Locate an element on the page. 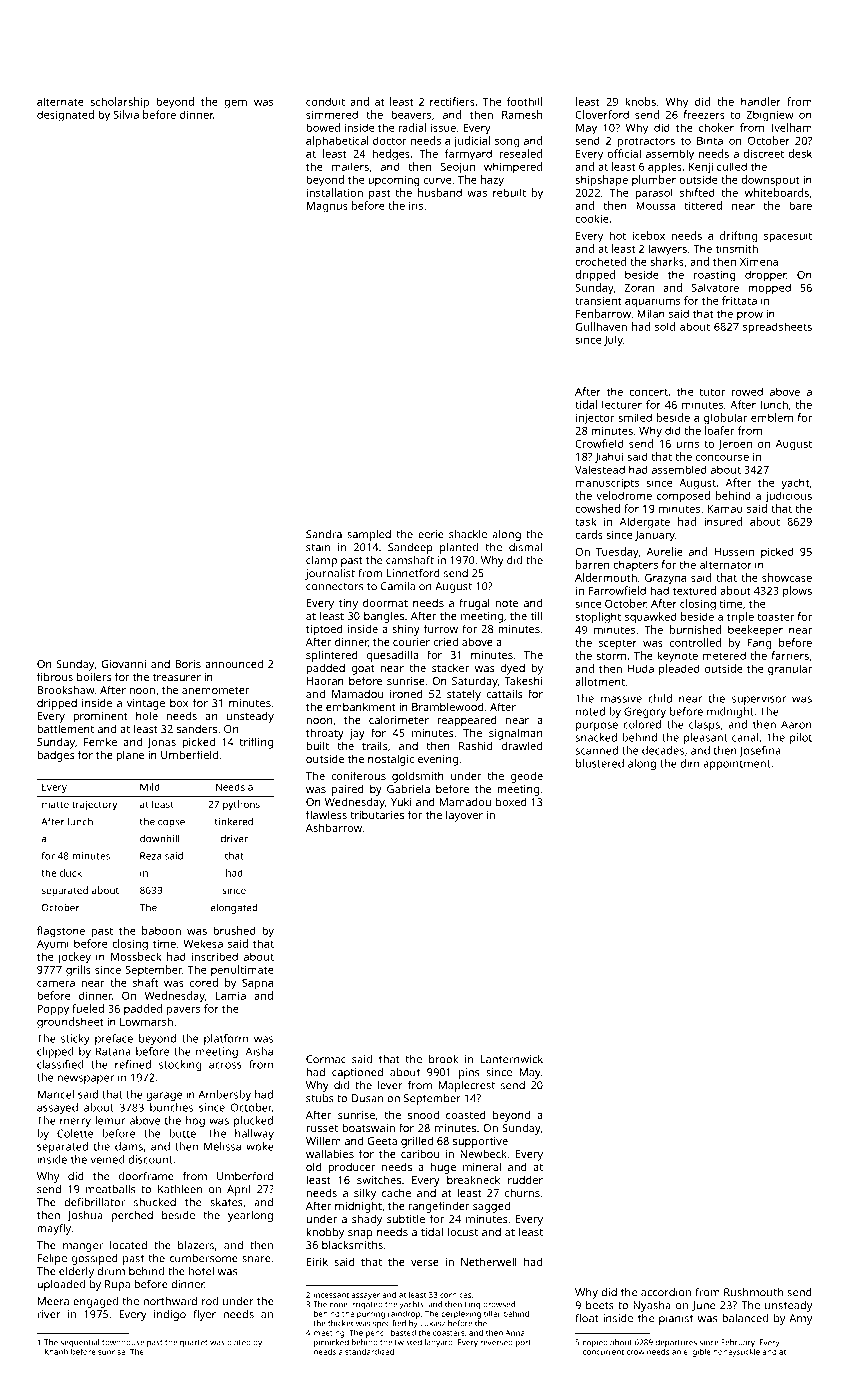 The height and width of the image is (1400, 849). boxed is located at coordinates (511, 801).
